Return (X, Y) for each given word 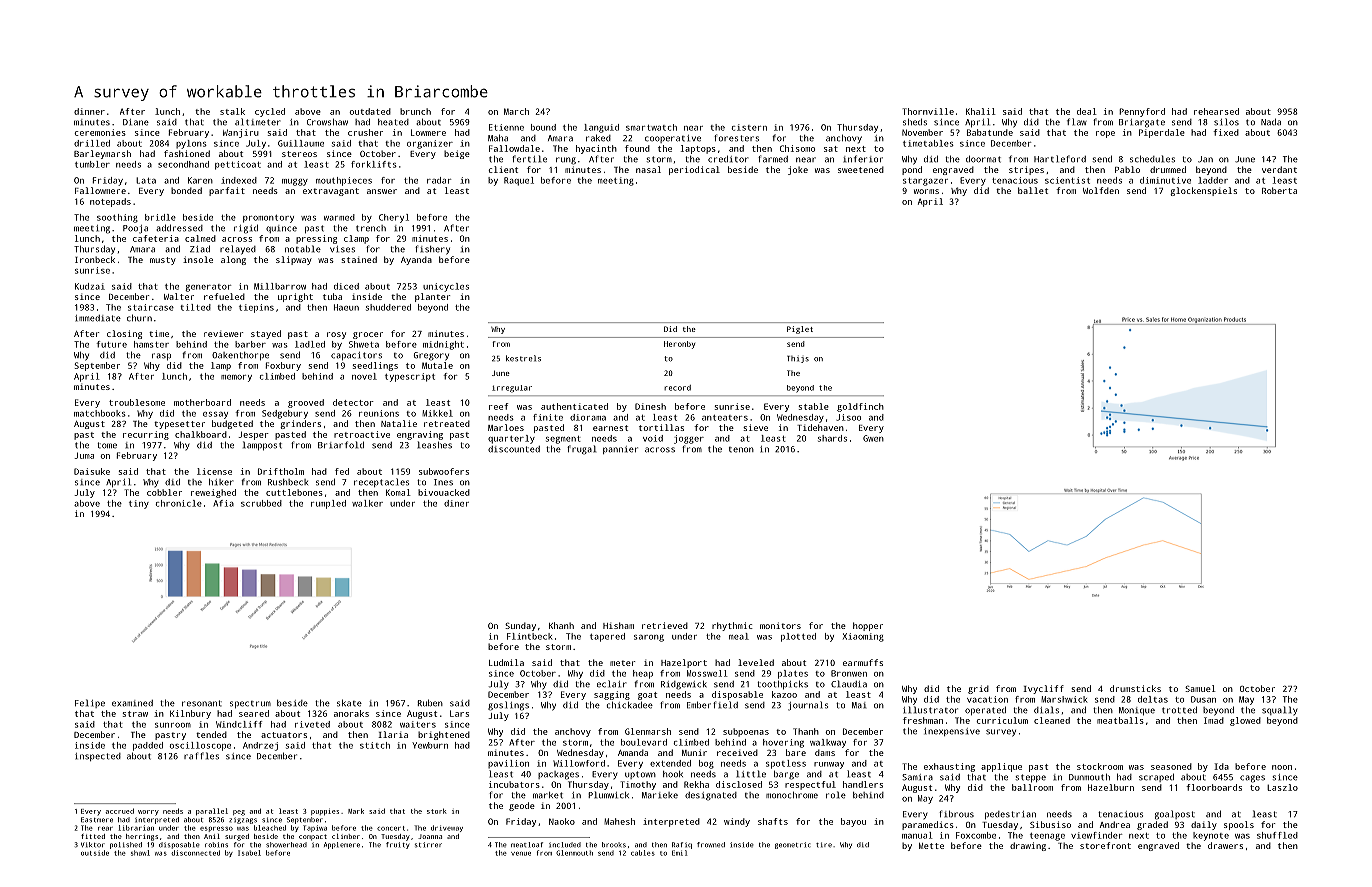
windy (737, 822)
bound (543, 127)
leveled (756, 662)
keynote (1211, 836)
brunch (415, 111)
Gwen (873, 438)
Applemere (342, 845)
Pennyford (1142, 112)
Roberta (1279, 190)
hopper (868, 626)
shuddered (388, 307)
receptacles (381, 482)
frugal (581, 450)
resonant (202, 703)
